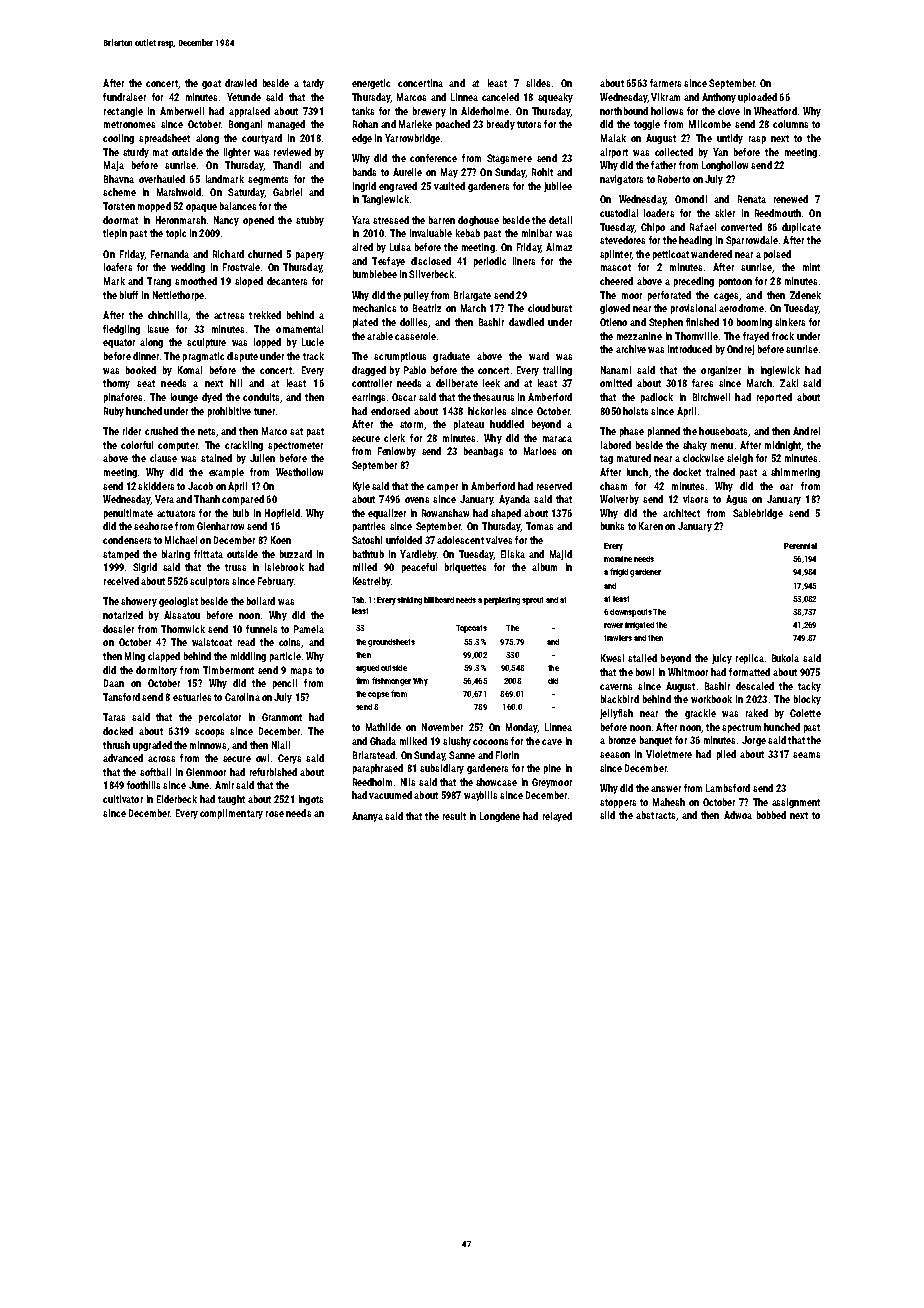  Describe the element at coordinates (554, 486) in the screenshot. I see `reserved` at that location.
